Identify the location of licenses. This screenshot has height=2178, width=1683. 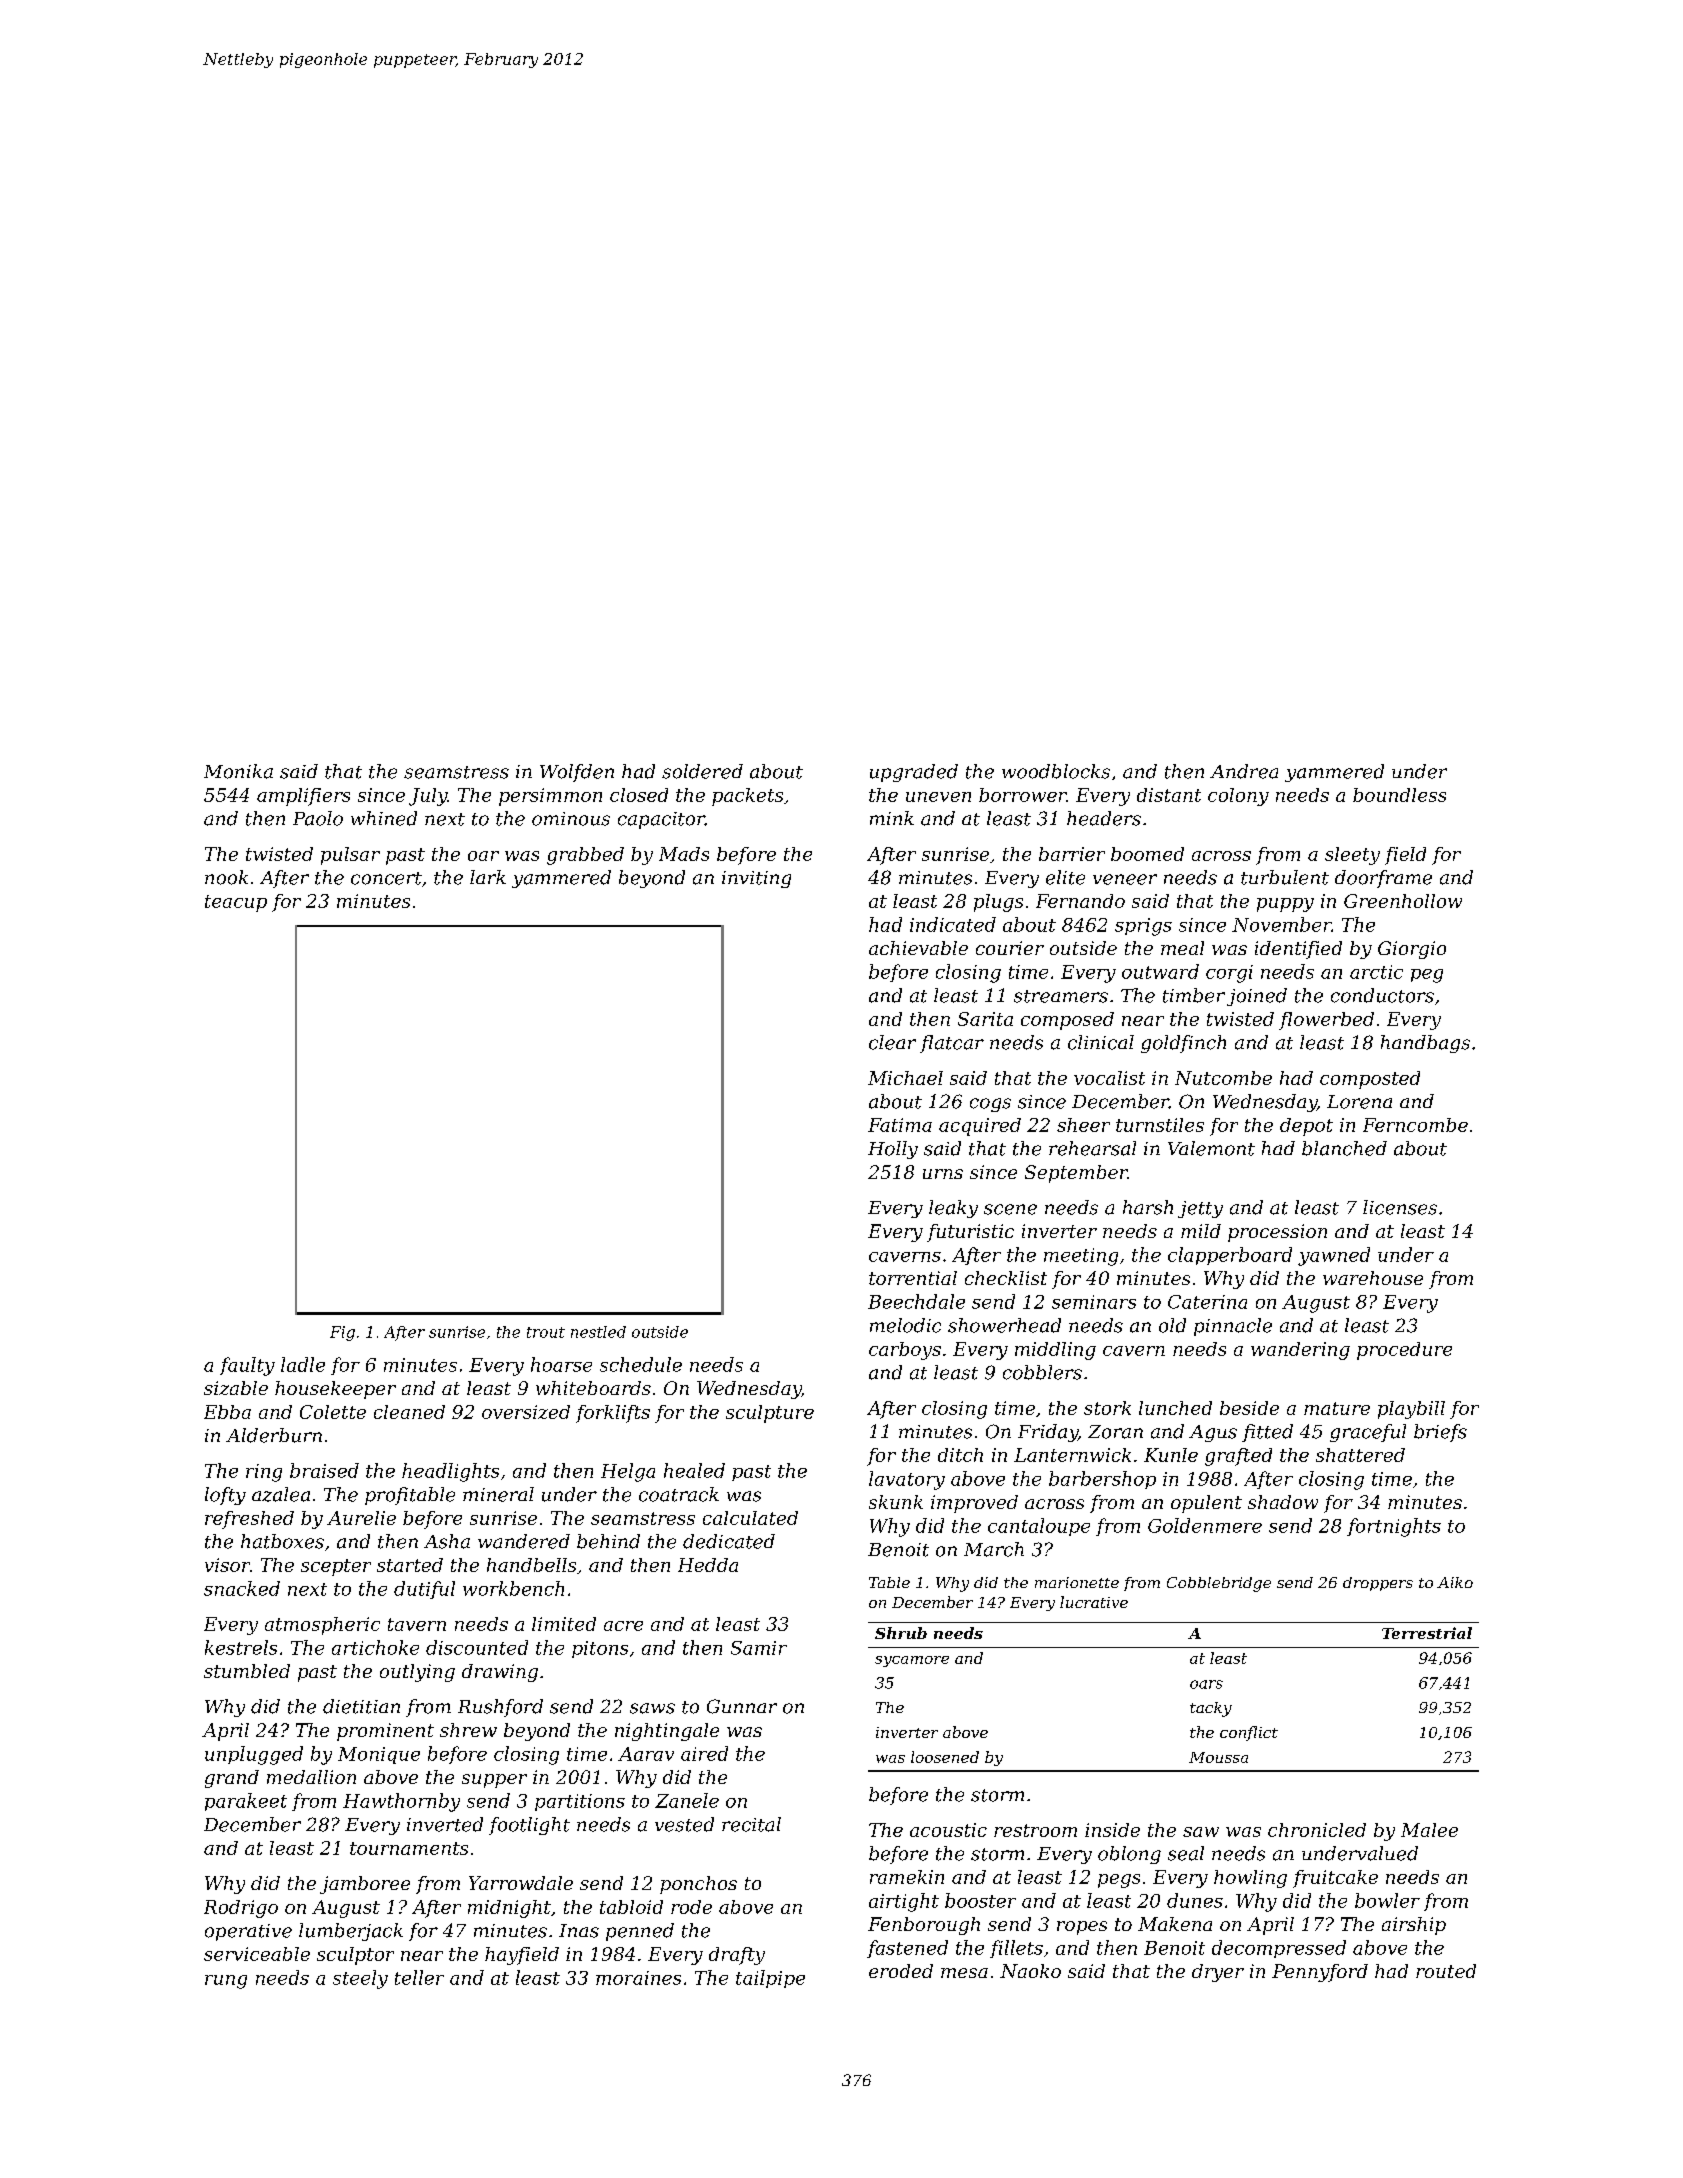
(1400, 1207).
